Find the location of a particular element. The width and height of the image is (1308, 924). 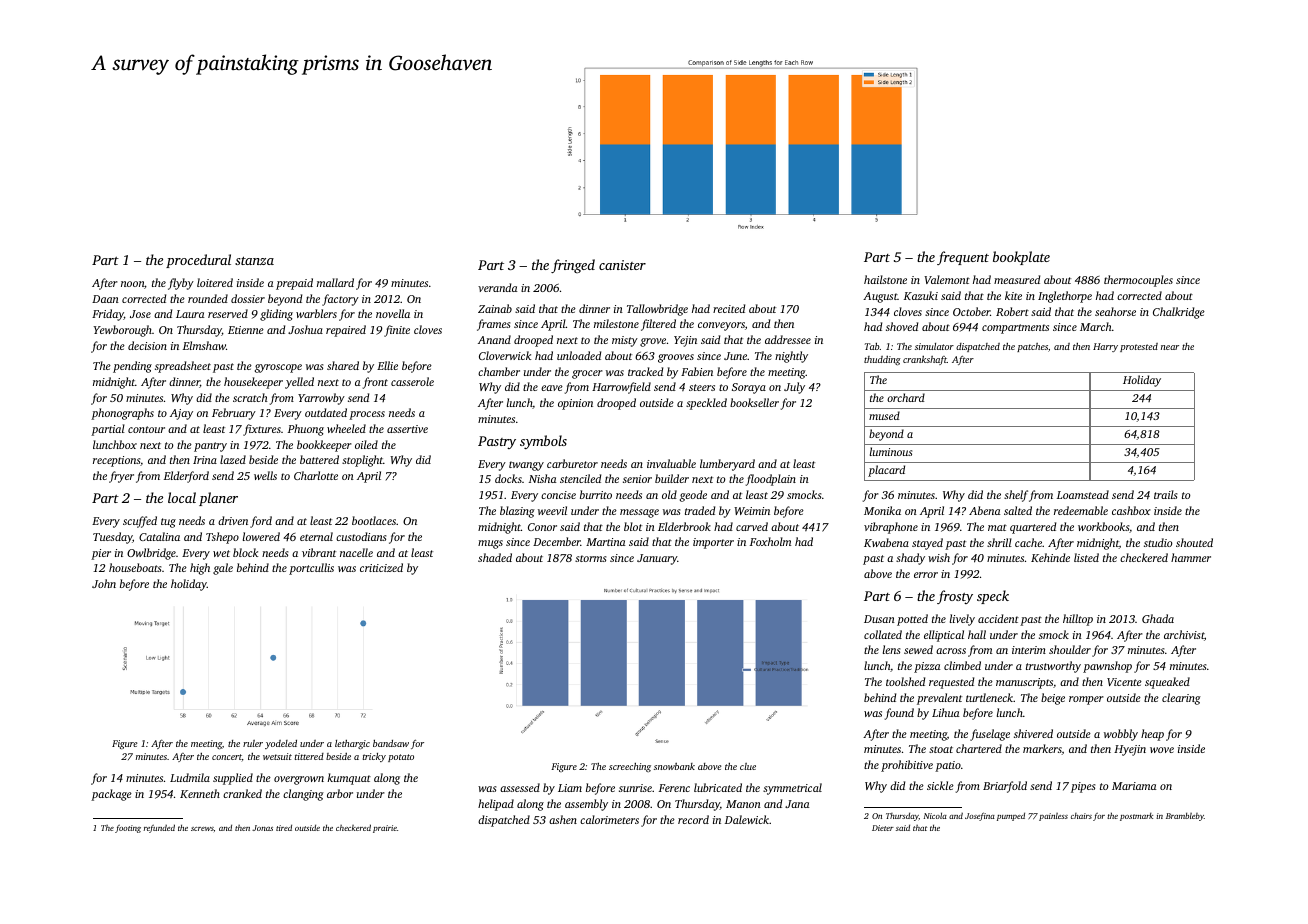

contour is located at coordinates (146, 429).
